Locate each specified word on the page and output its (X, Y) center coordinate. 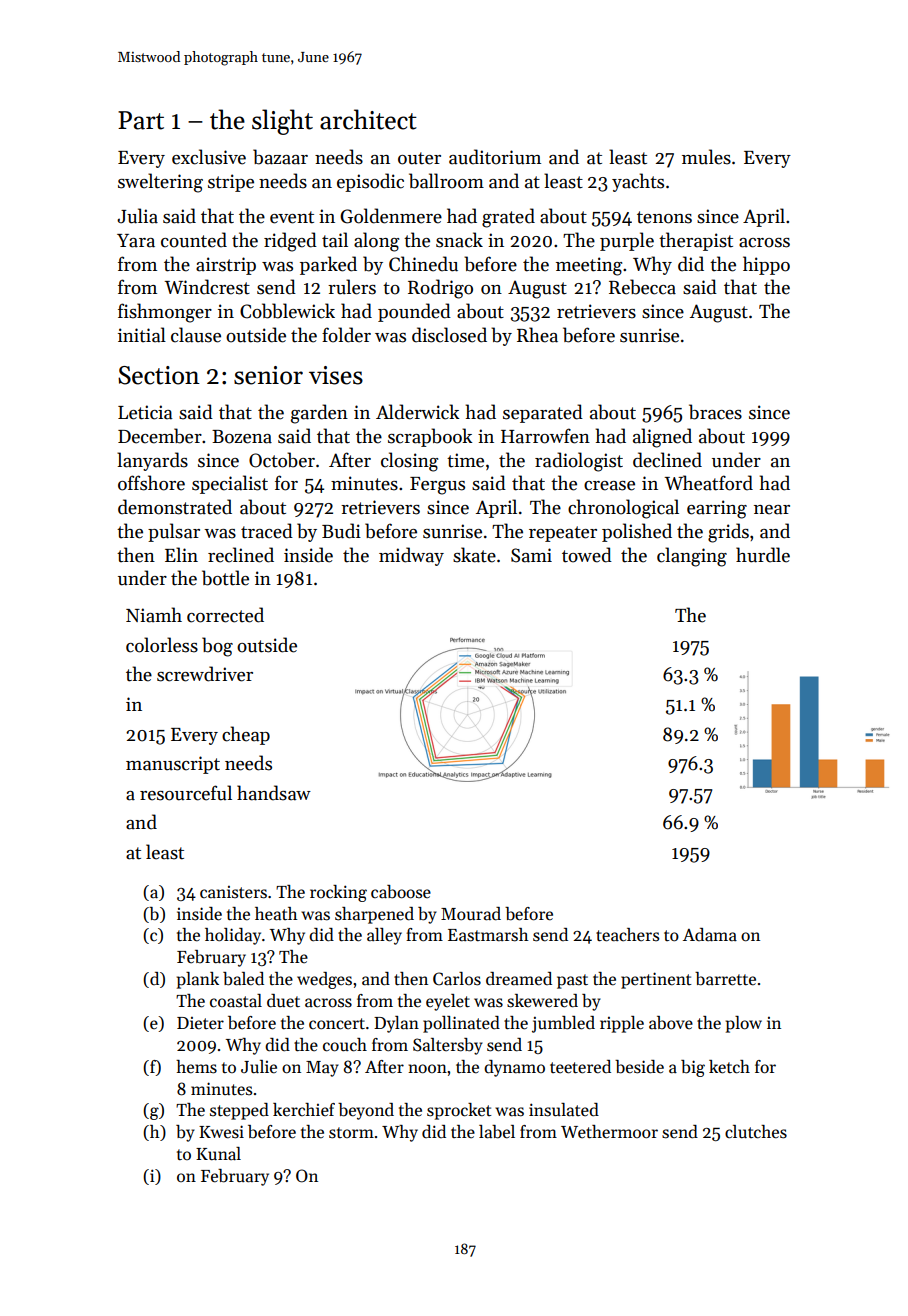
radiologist (579, 462)
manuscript (173, 765)
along (376, 242)
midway (411, 556)
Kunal (218, 1153)
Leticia (145, 412)
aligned (662, 438)
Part (141, 120)
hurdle (763, 555)
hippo (766, 265)
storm (351, 1133)
